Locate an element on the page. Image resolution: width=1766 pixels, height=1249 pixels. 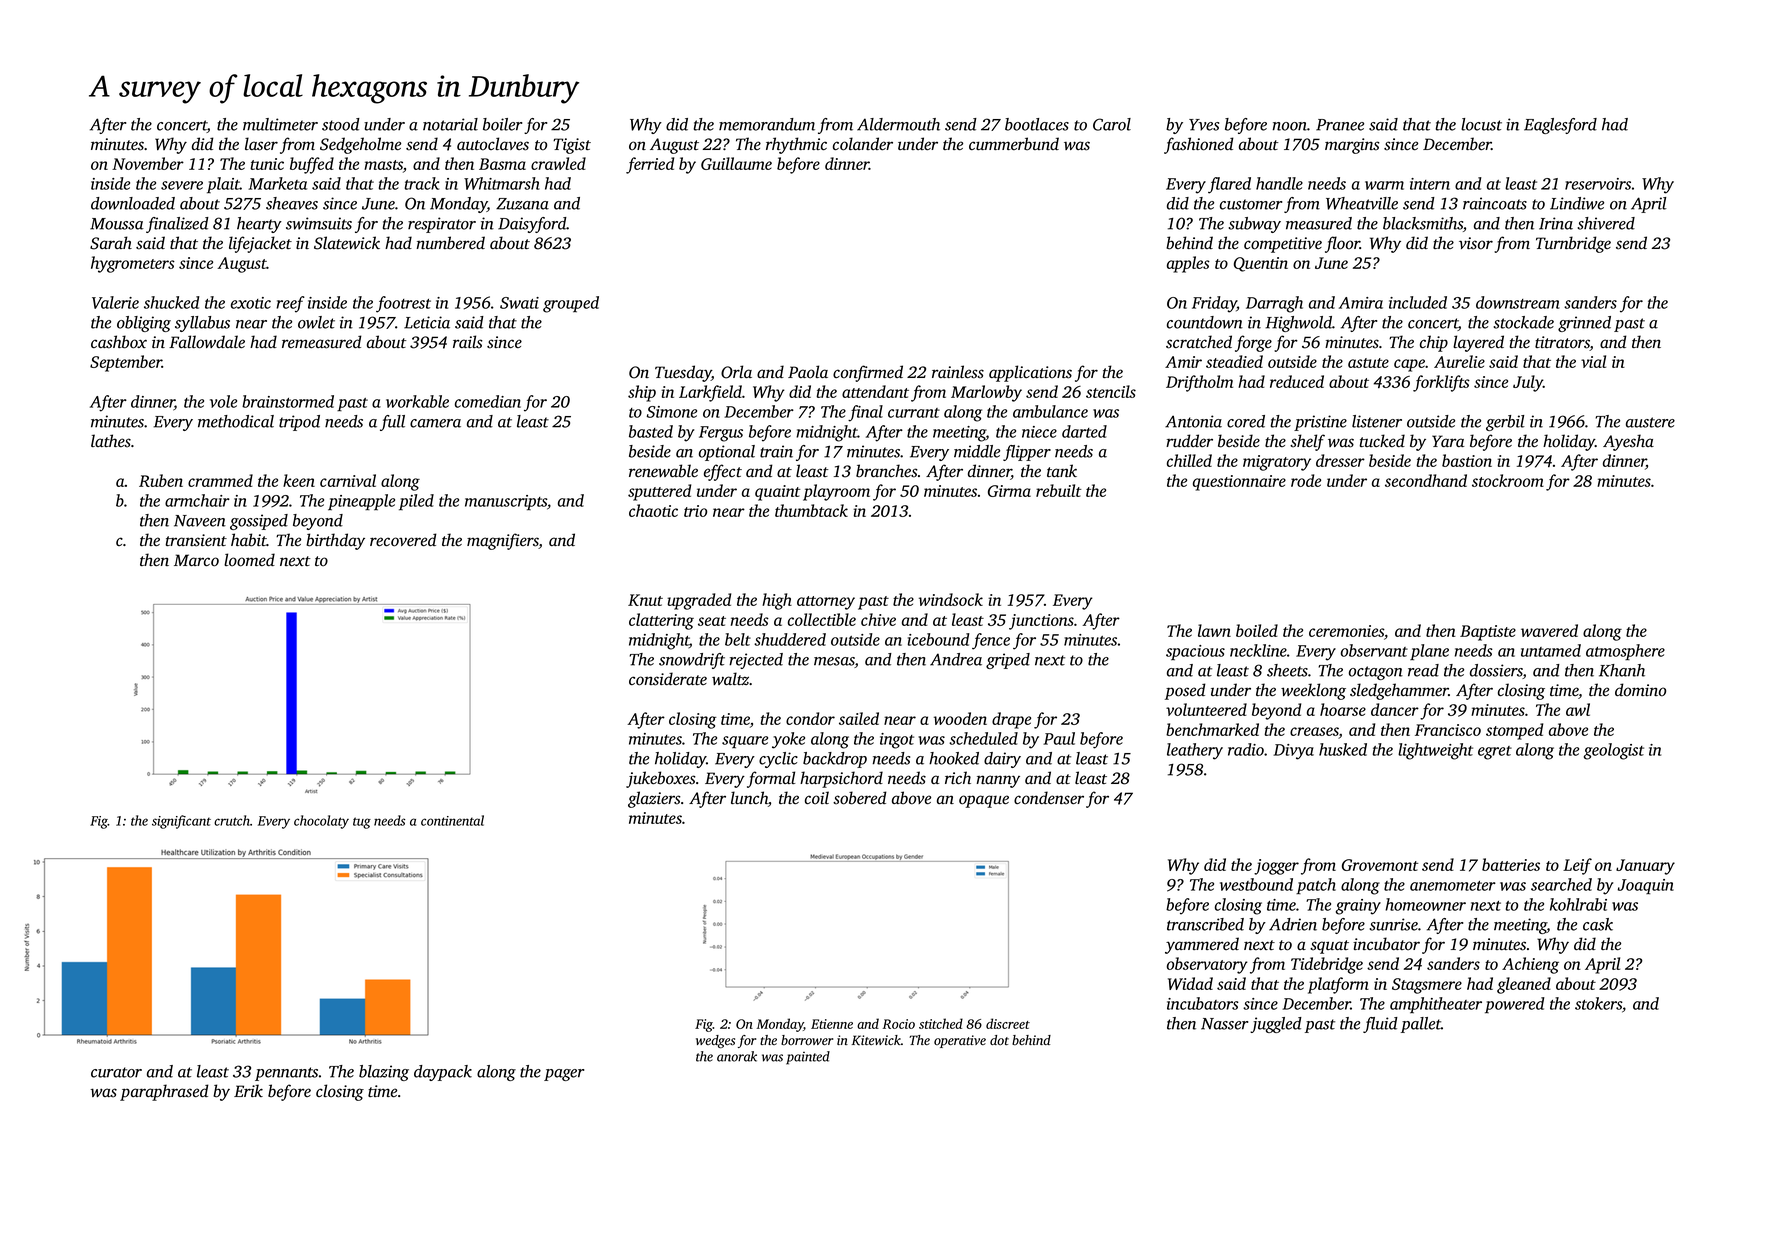
loomed is located at coordinates (249, 560).
